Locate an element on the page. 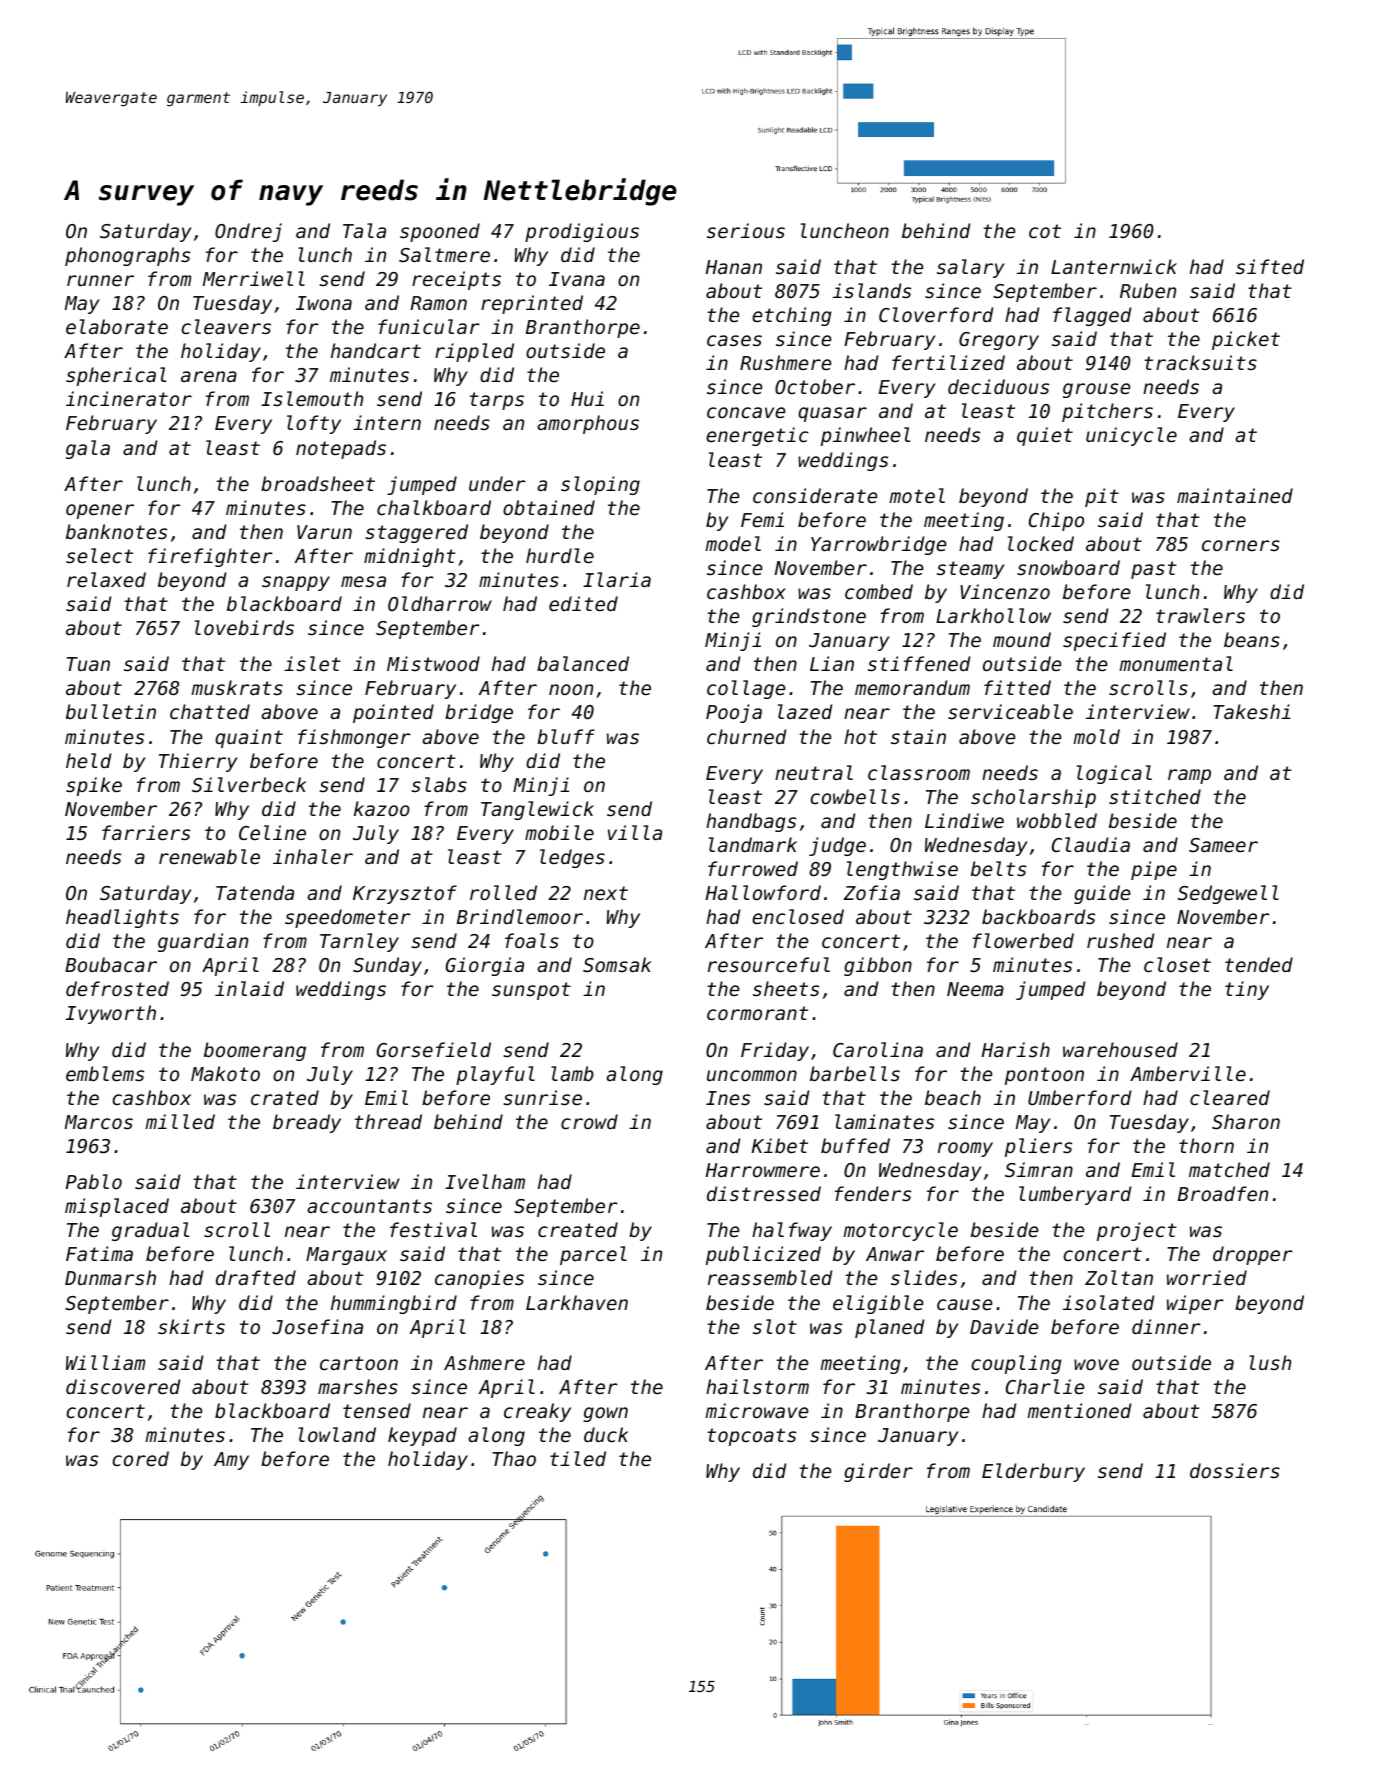 Image resolution: width=1376 pixels, height=1781 pixels. Islemouth is located at coordinates (312, 398).
